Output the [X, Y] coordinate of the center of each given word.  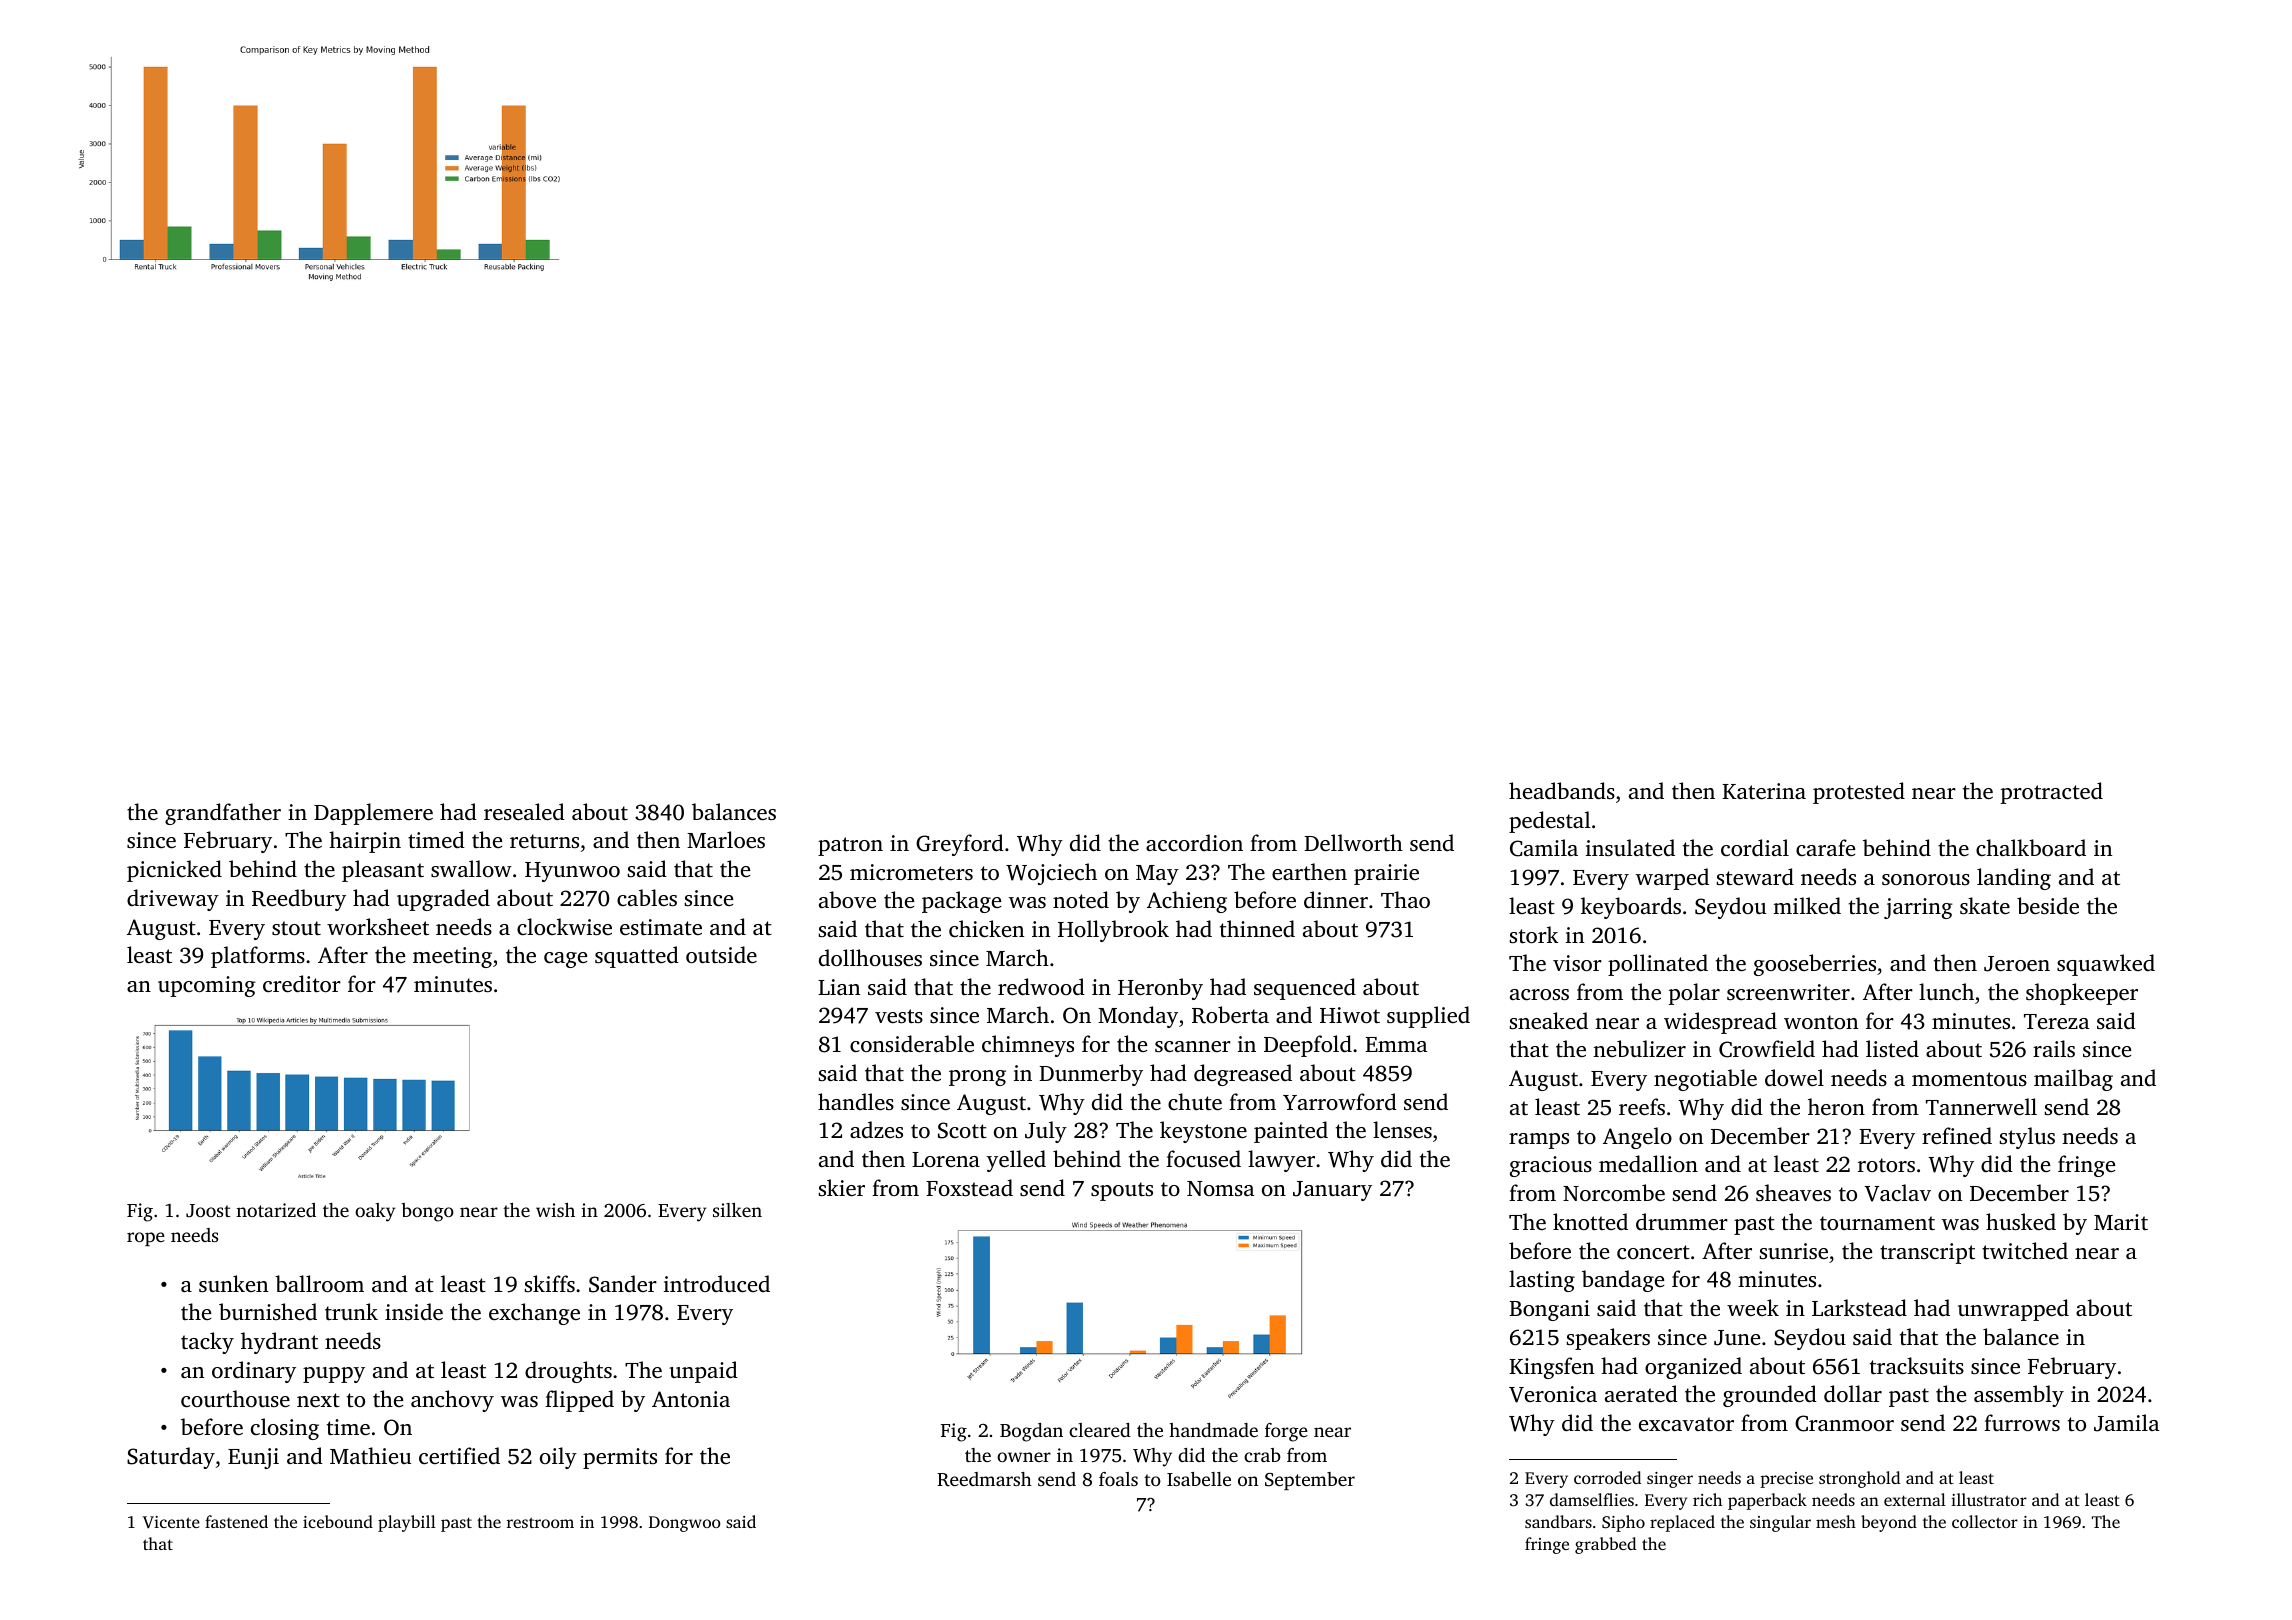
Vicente [171, 1522]
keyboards [1631, 908]
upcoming [207, 986]
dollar [1853, 1393]
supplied [1428, 1017]
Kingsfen [1551, 1368]
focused [1203, 1158]
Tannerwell [1981, 1106]
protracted [2052, 793]
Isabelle [1199, 1479]
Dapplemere [373, 814]
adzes [876, 1129]
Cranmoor [1844, 1423]
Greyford [960, 845]
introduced [717, 1283]
